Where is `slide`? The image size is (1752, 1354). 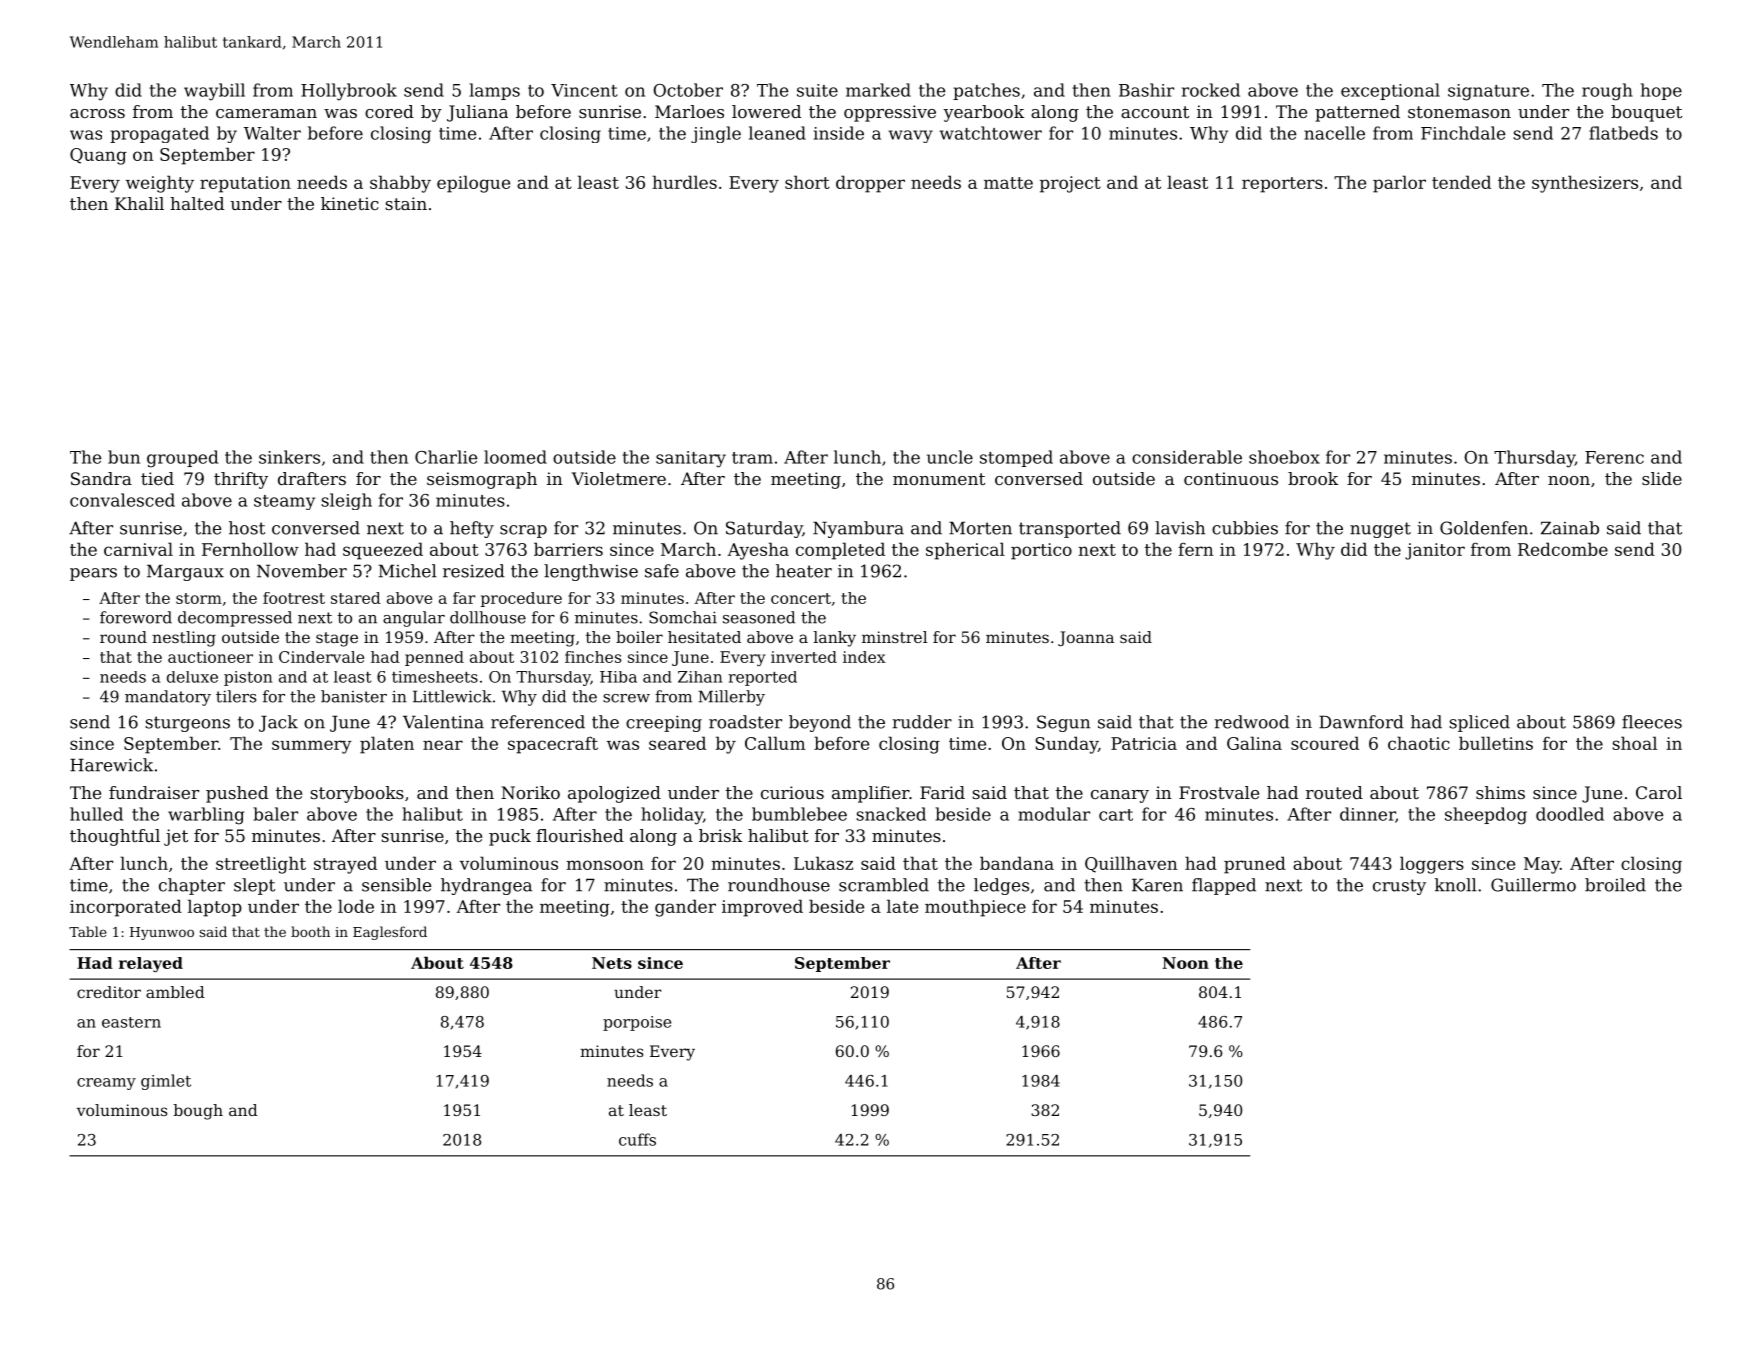
slide is located at coordinates (1662, 478).
